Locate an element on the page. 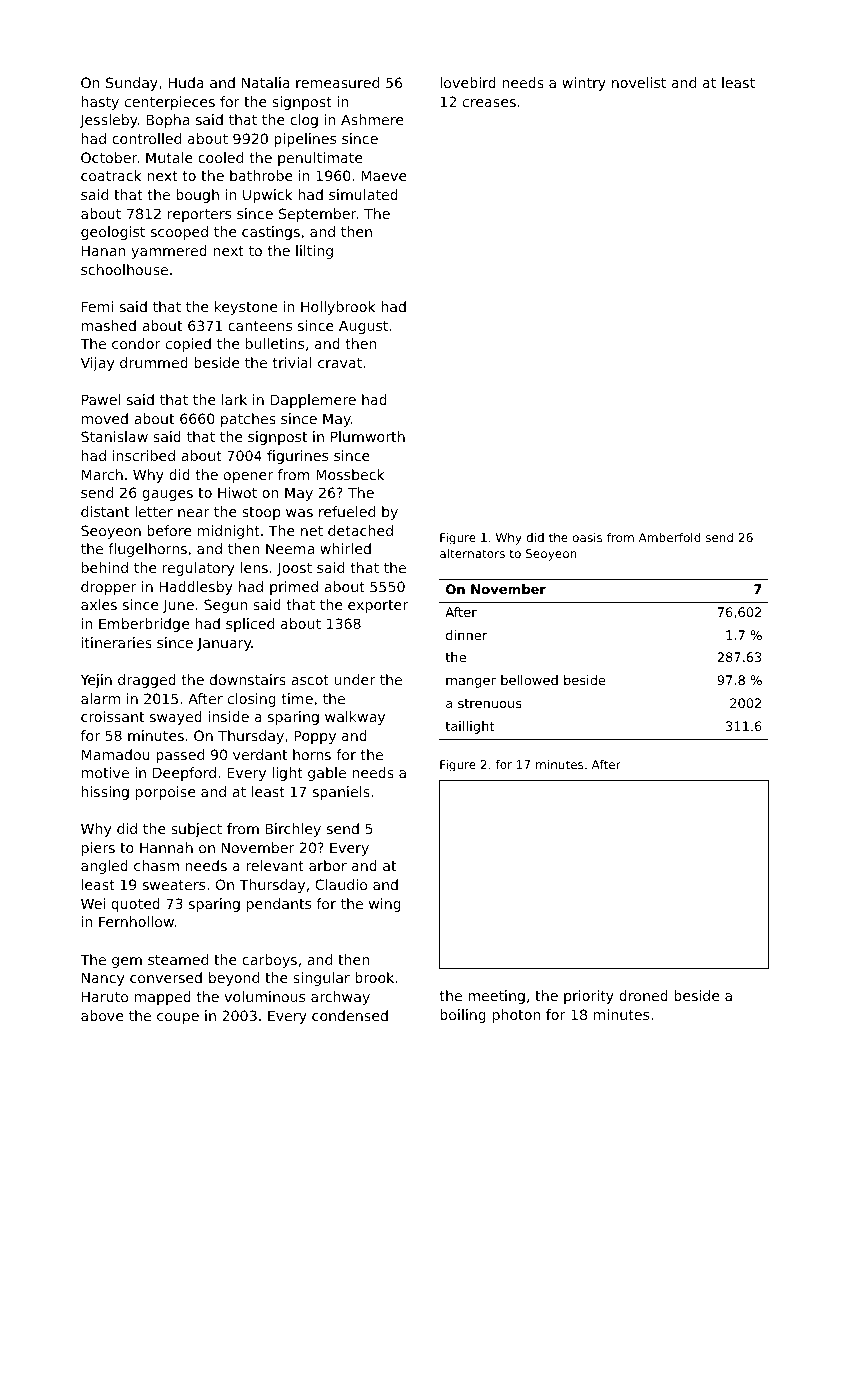 The width and height of the page is (849, 1400). ascot is located at coordinates (310, 680).
